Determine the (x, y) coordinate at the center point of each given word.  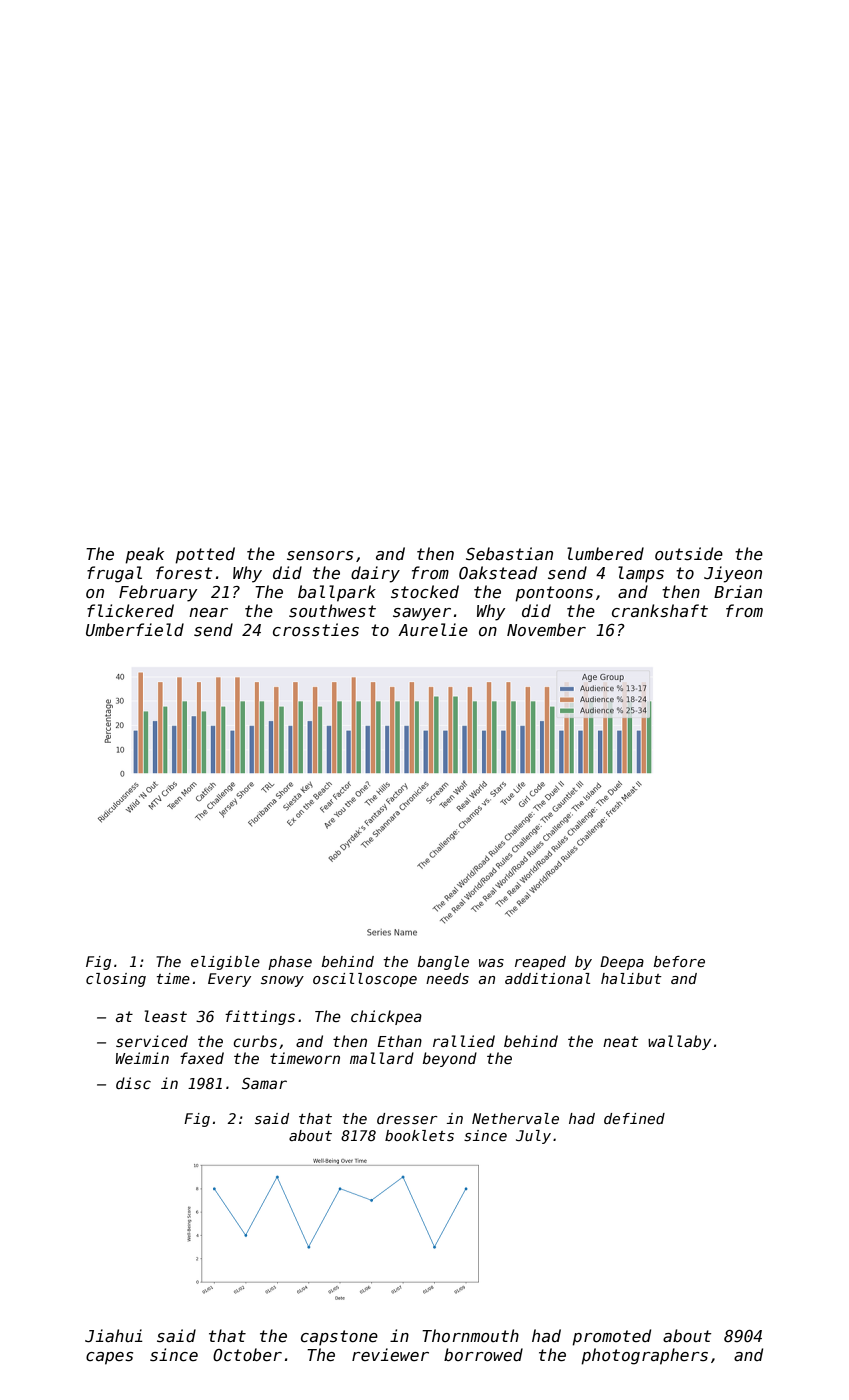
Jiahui (114, 1336)
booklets (419, 1135)
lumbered (605, 553)
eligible (225, 963)
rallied (464, 1041)
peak (144, 555)
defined (634, 1118)
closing (116, 980)
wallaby (679, 1042)
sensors (320, 556)
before (679, 961)
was (491, 963)
